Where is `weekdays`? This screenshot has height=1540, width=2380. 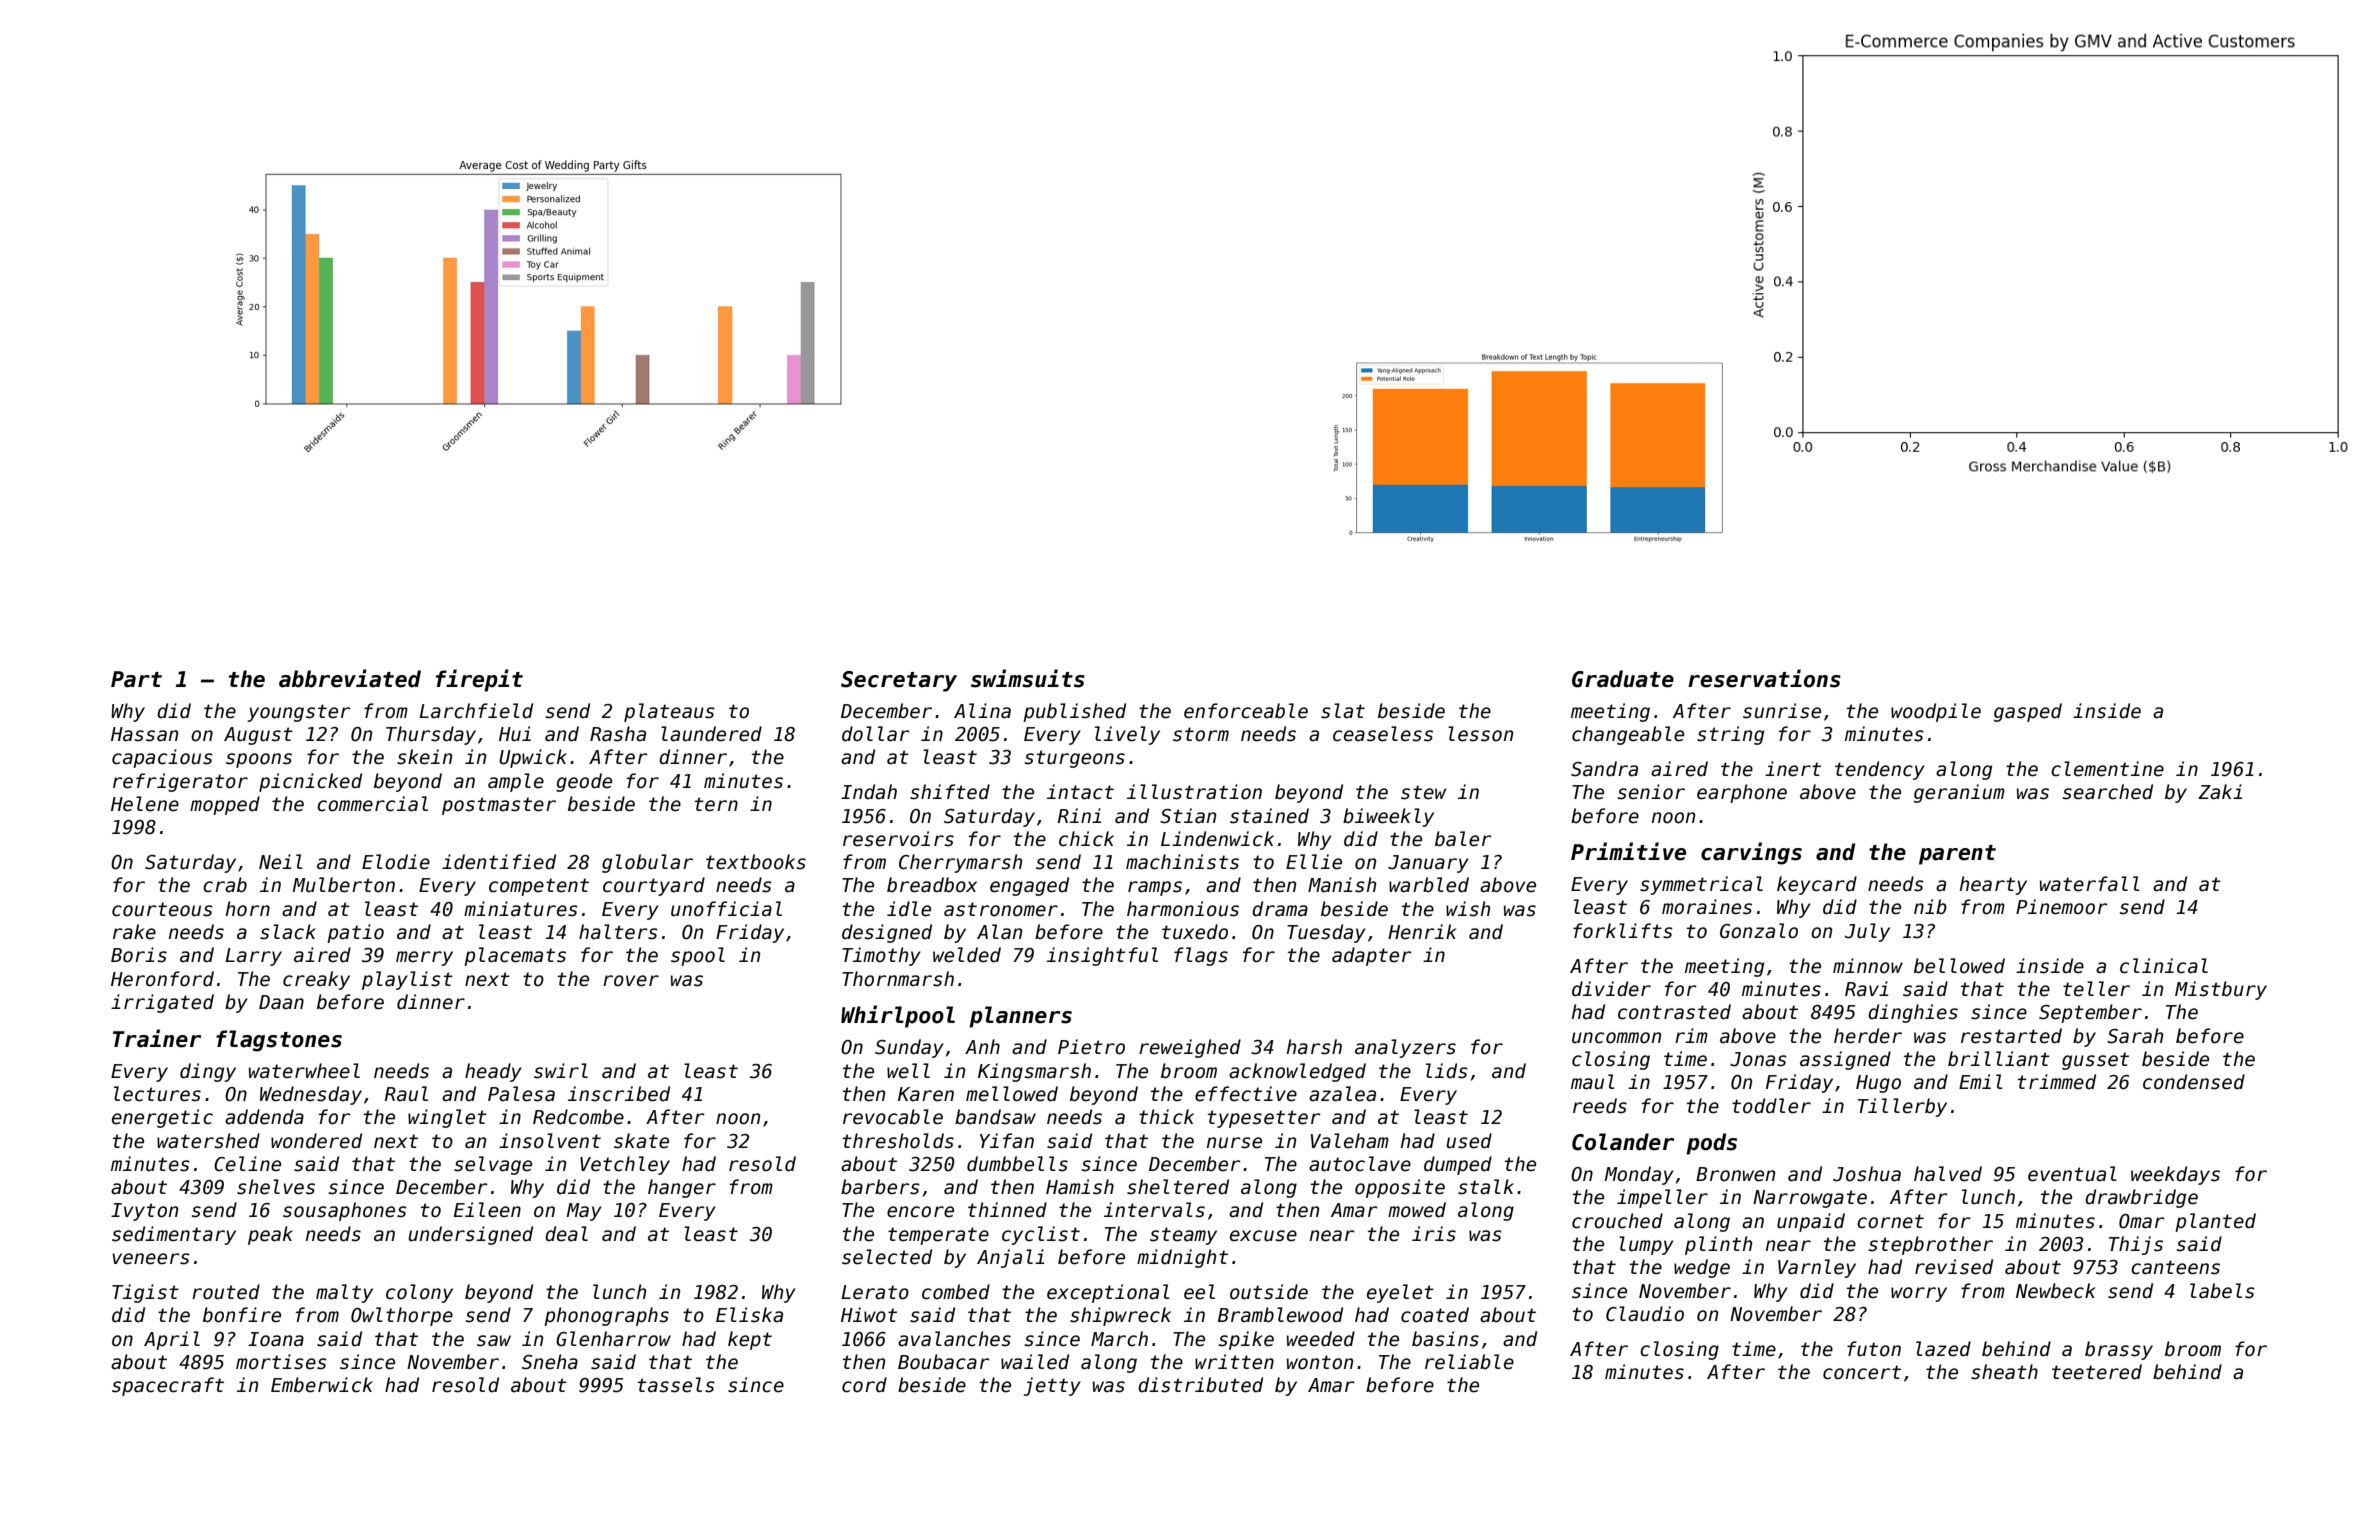
weekdays is located at coordinates (2175, 1175).
